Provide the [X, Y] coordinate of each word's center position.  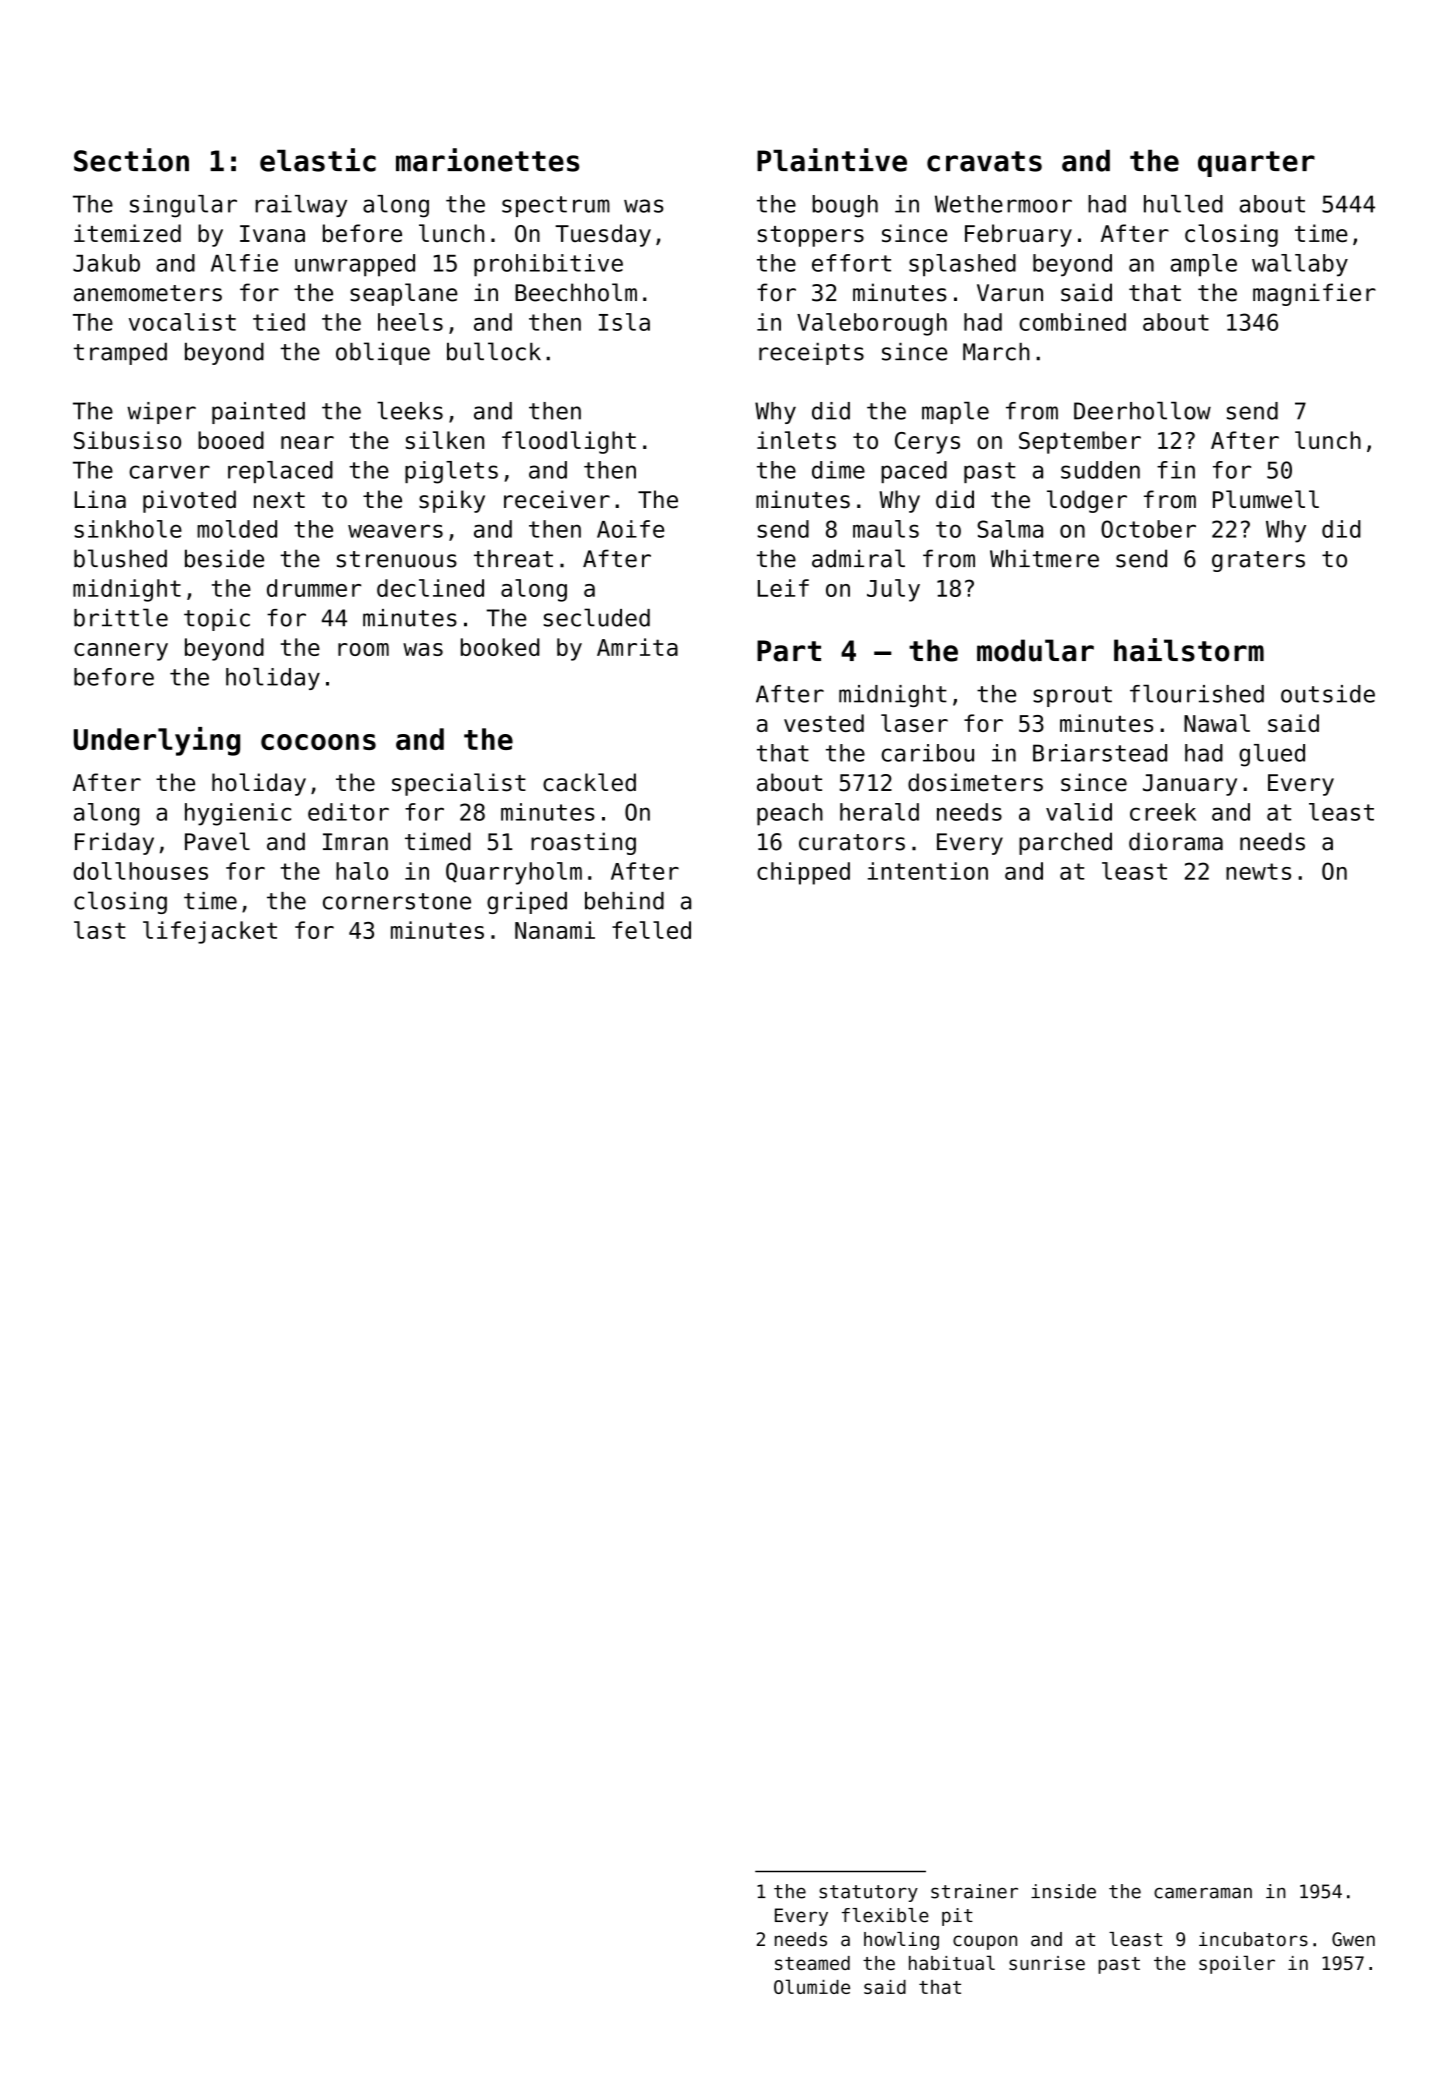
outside [1328, 694]
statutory [868, 1893]
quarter [1256, 164]
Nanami [555, 930]
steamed [812, 1963]
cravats [984, 161]
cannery [121, 652]
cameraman [1203, 1893]
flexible [885, 1915]
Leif [783, 588]
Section [131, 160]
